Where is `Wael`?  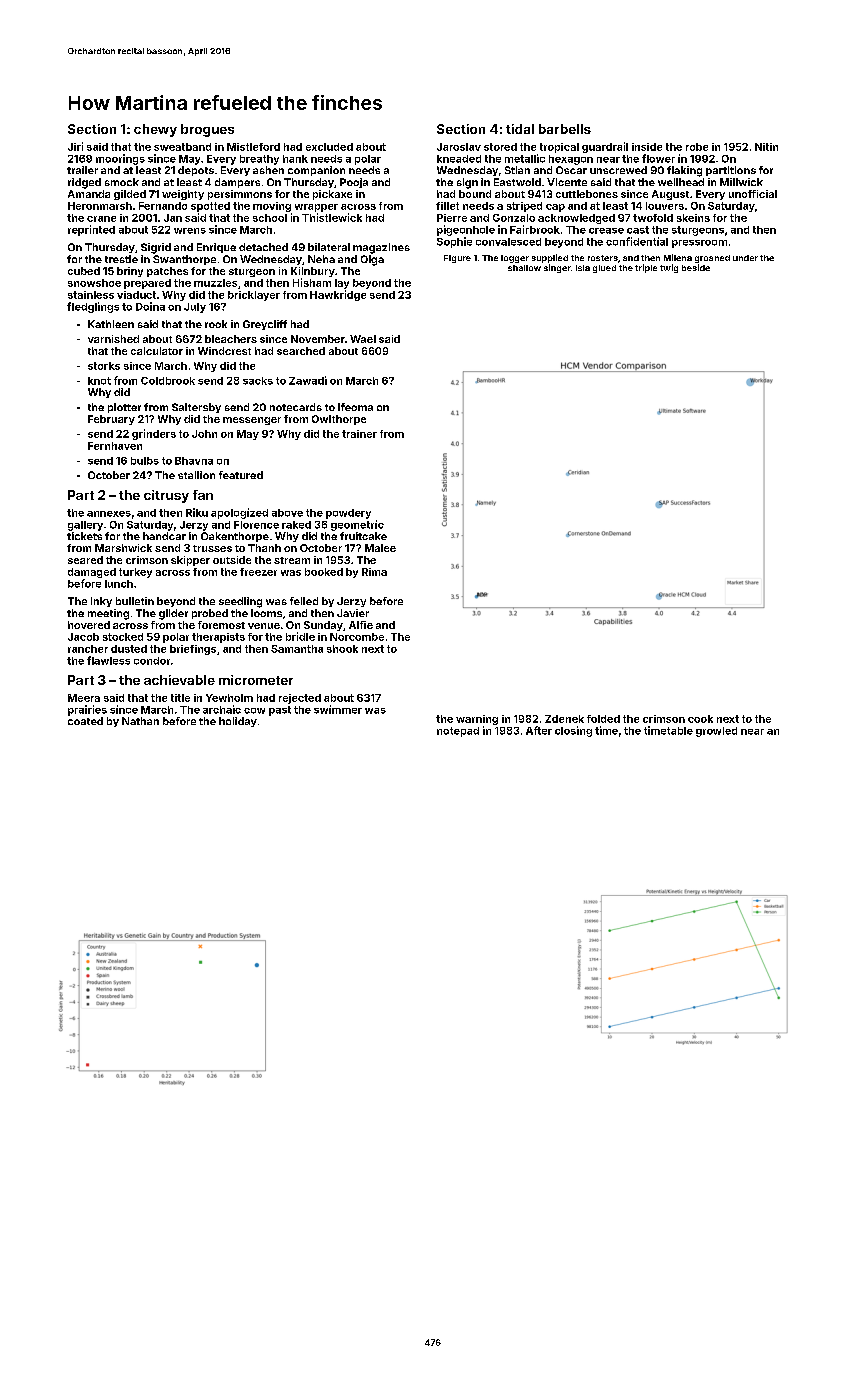
Wael is located at coordinates (363, 339).
